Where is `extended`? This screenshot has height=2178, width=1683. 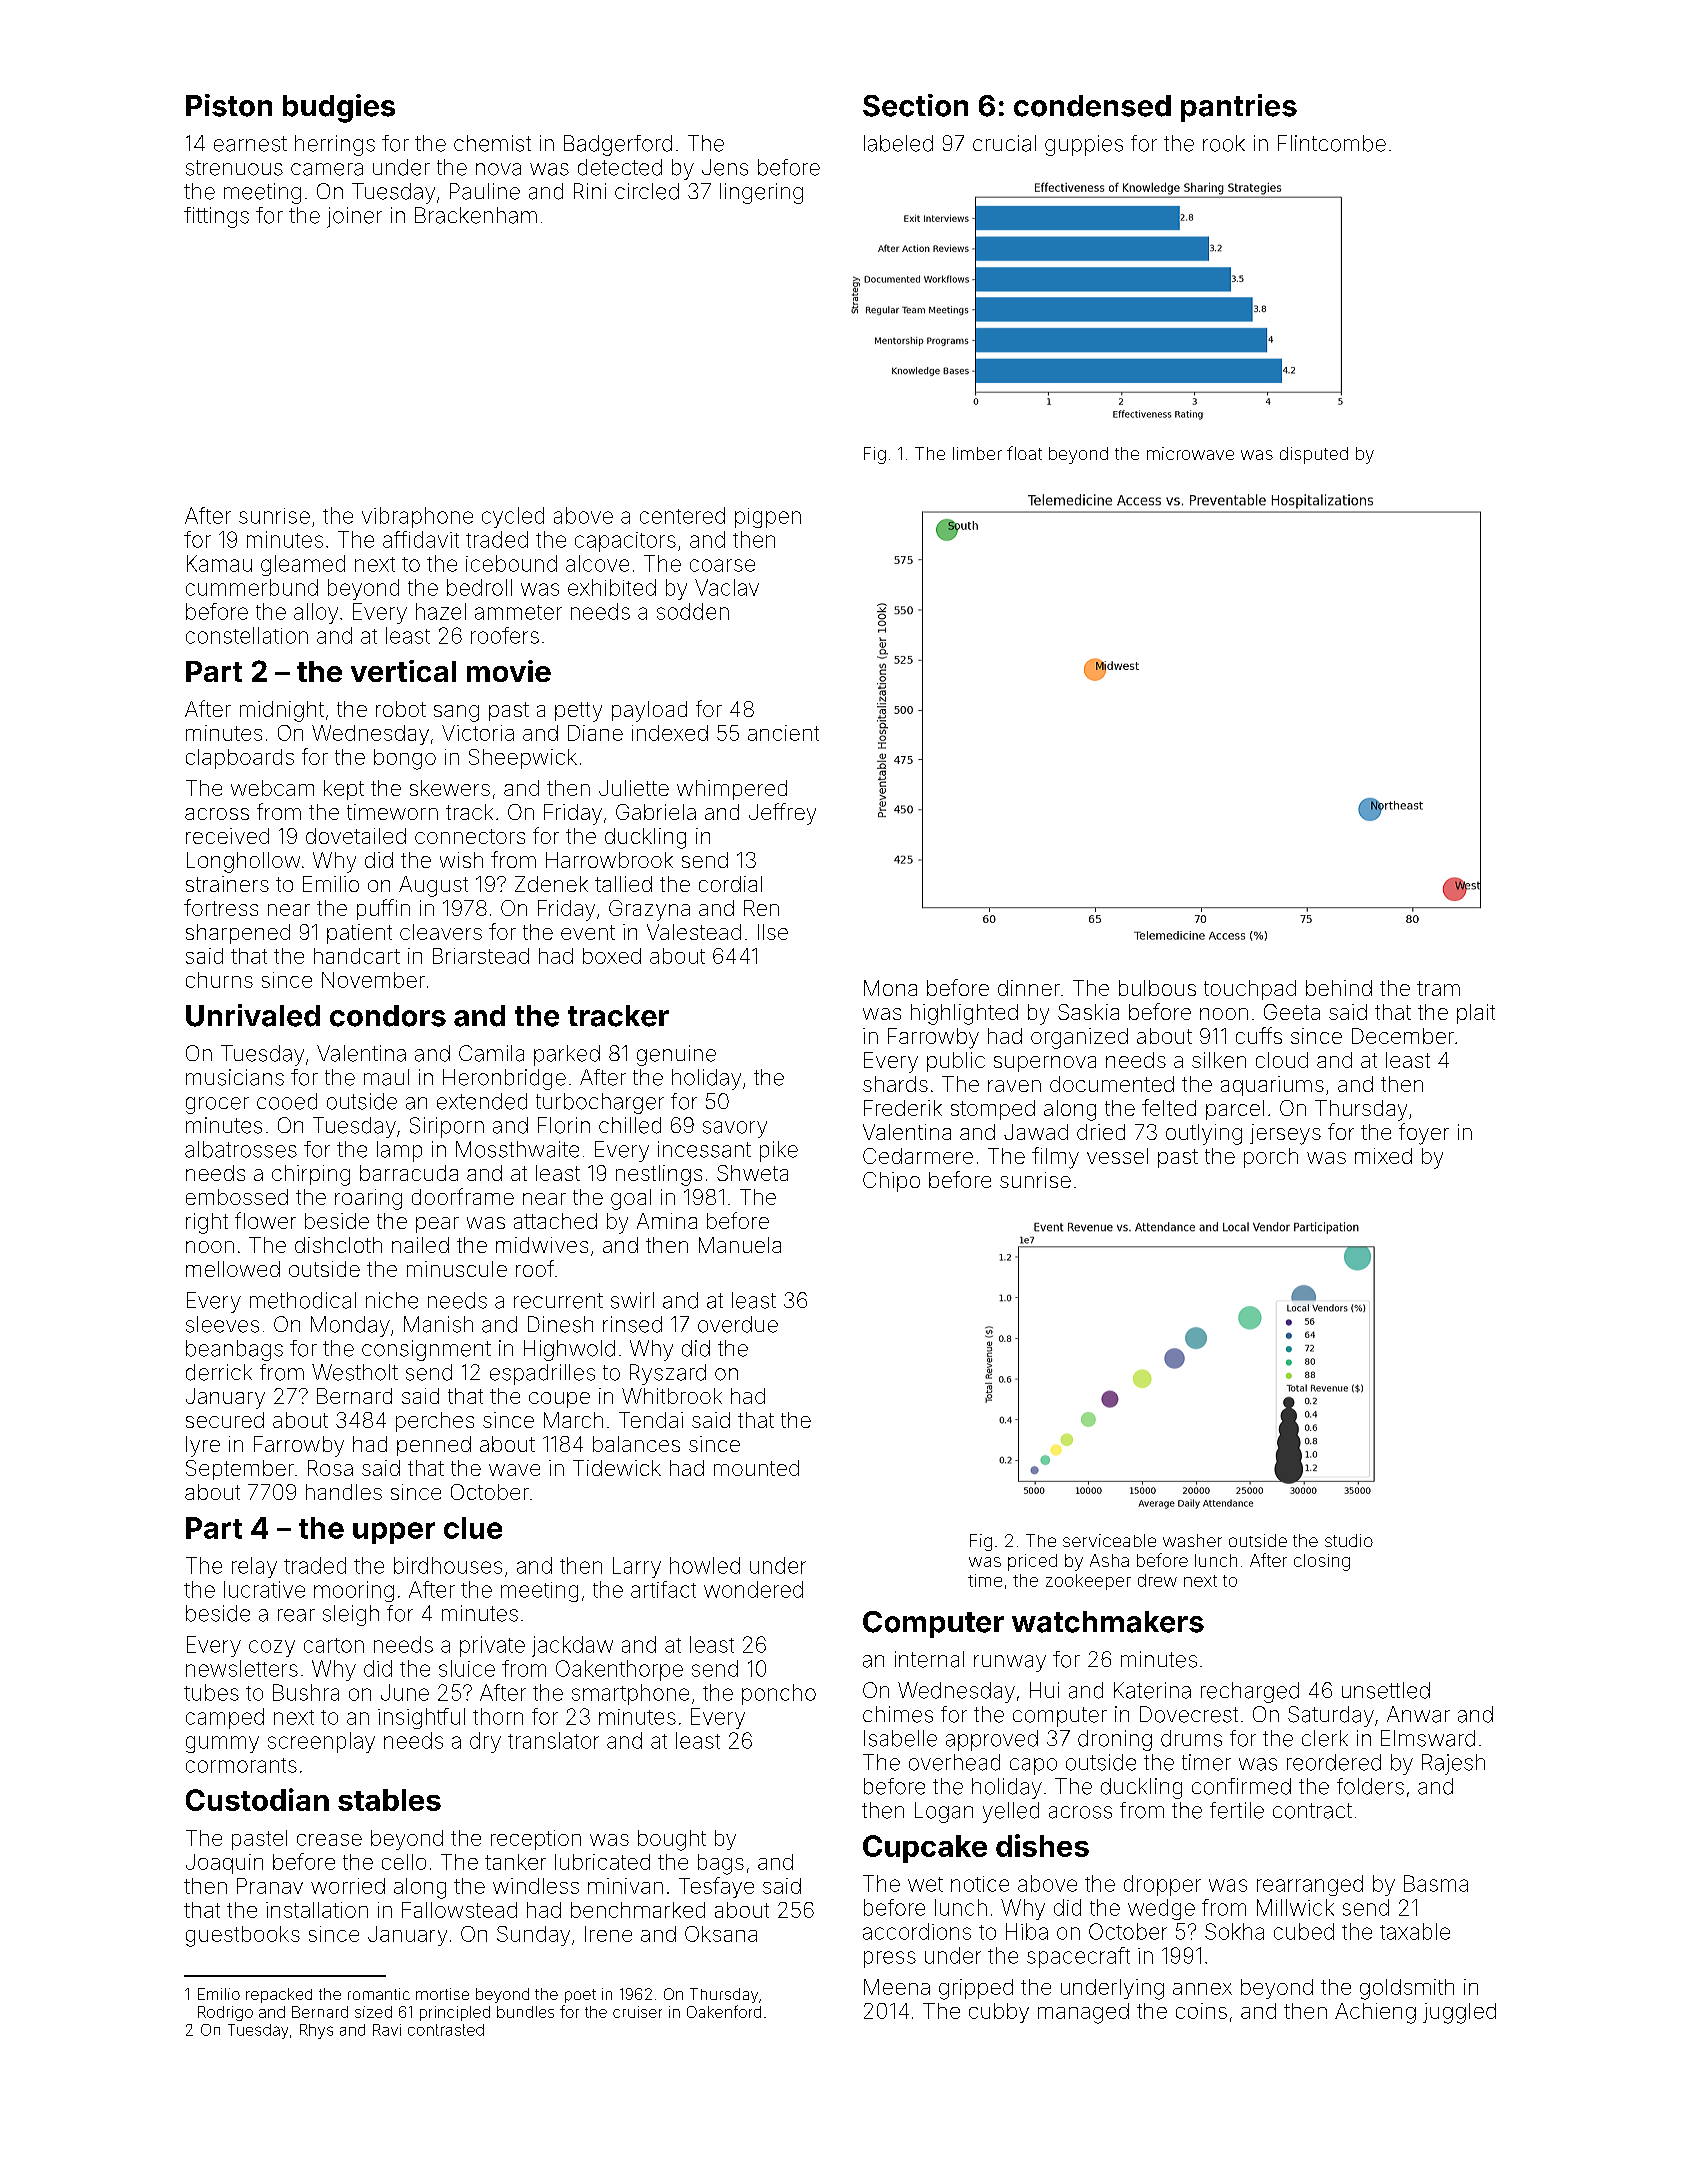
extended is located at coordinates (482, 1101).
